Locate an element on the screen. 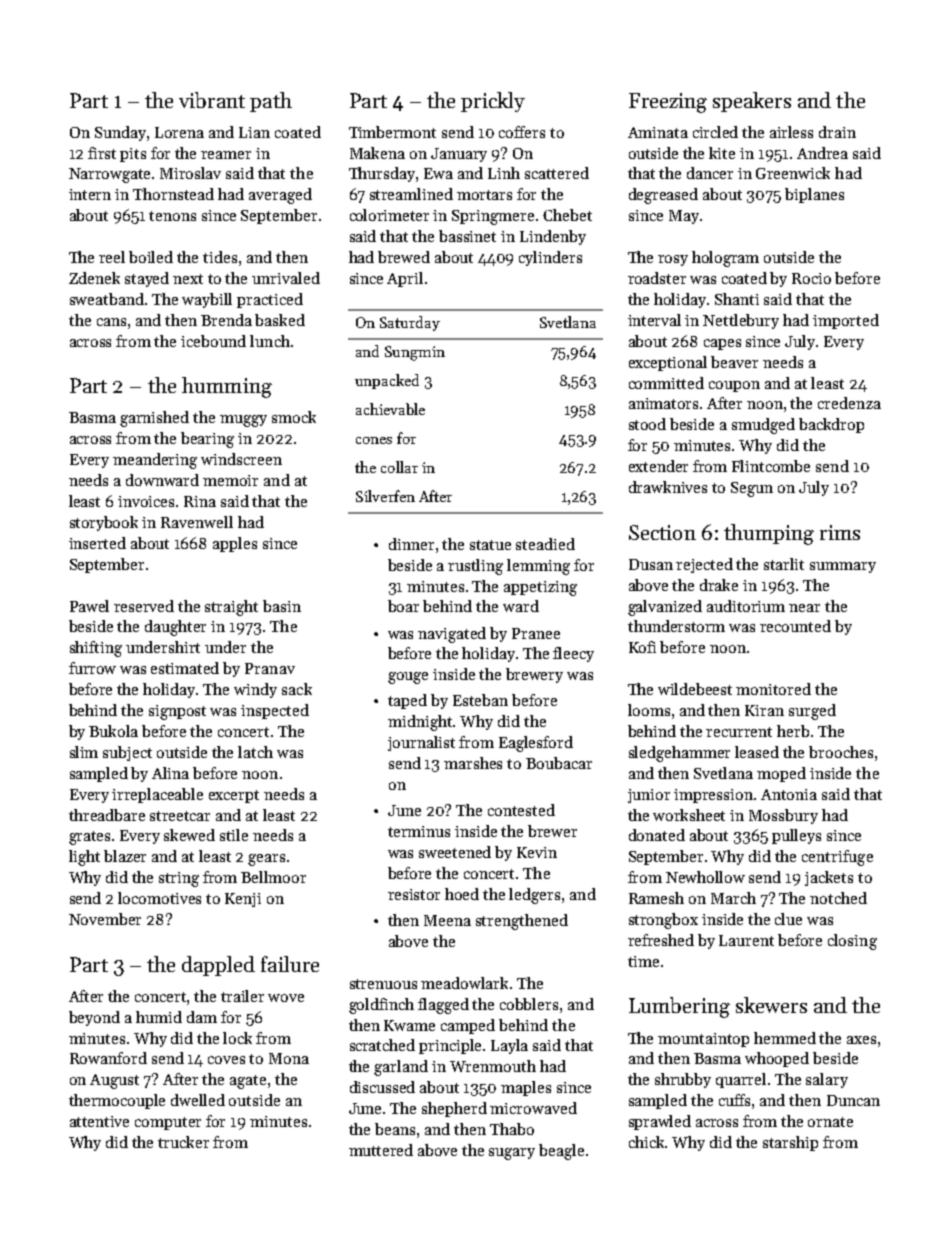 This screenshot has height=1233, width=952. lock is located at coordinates (237, 1038).
